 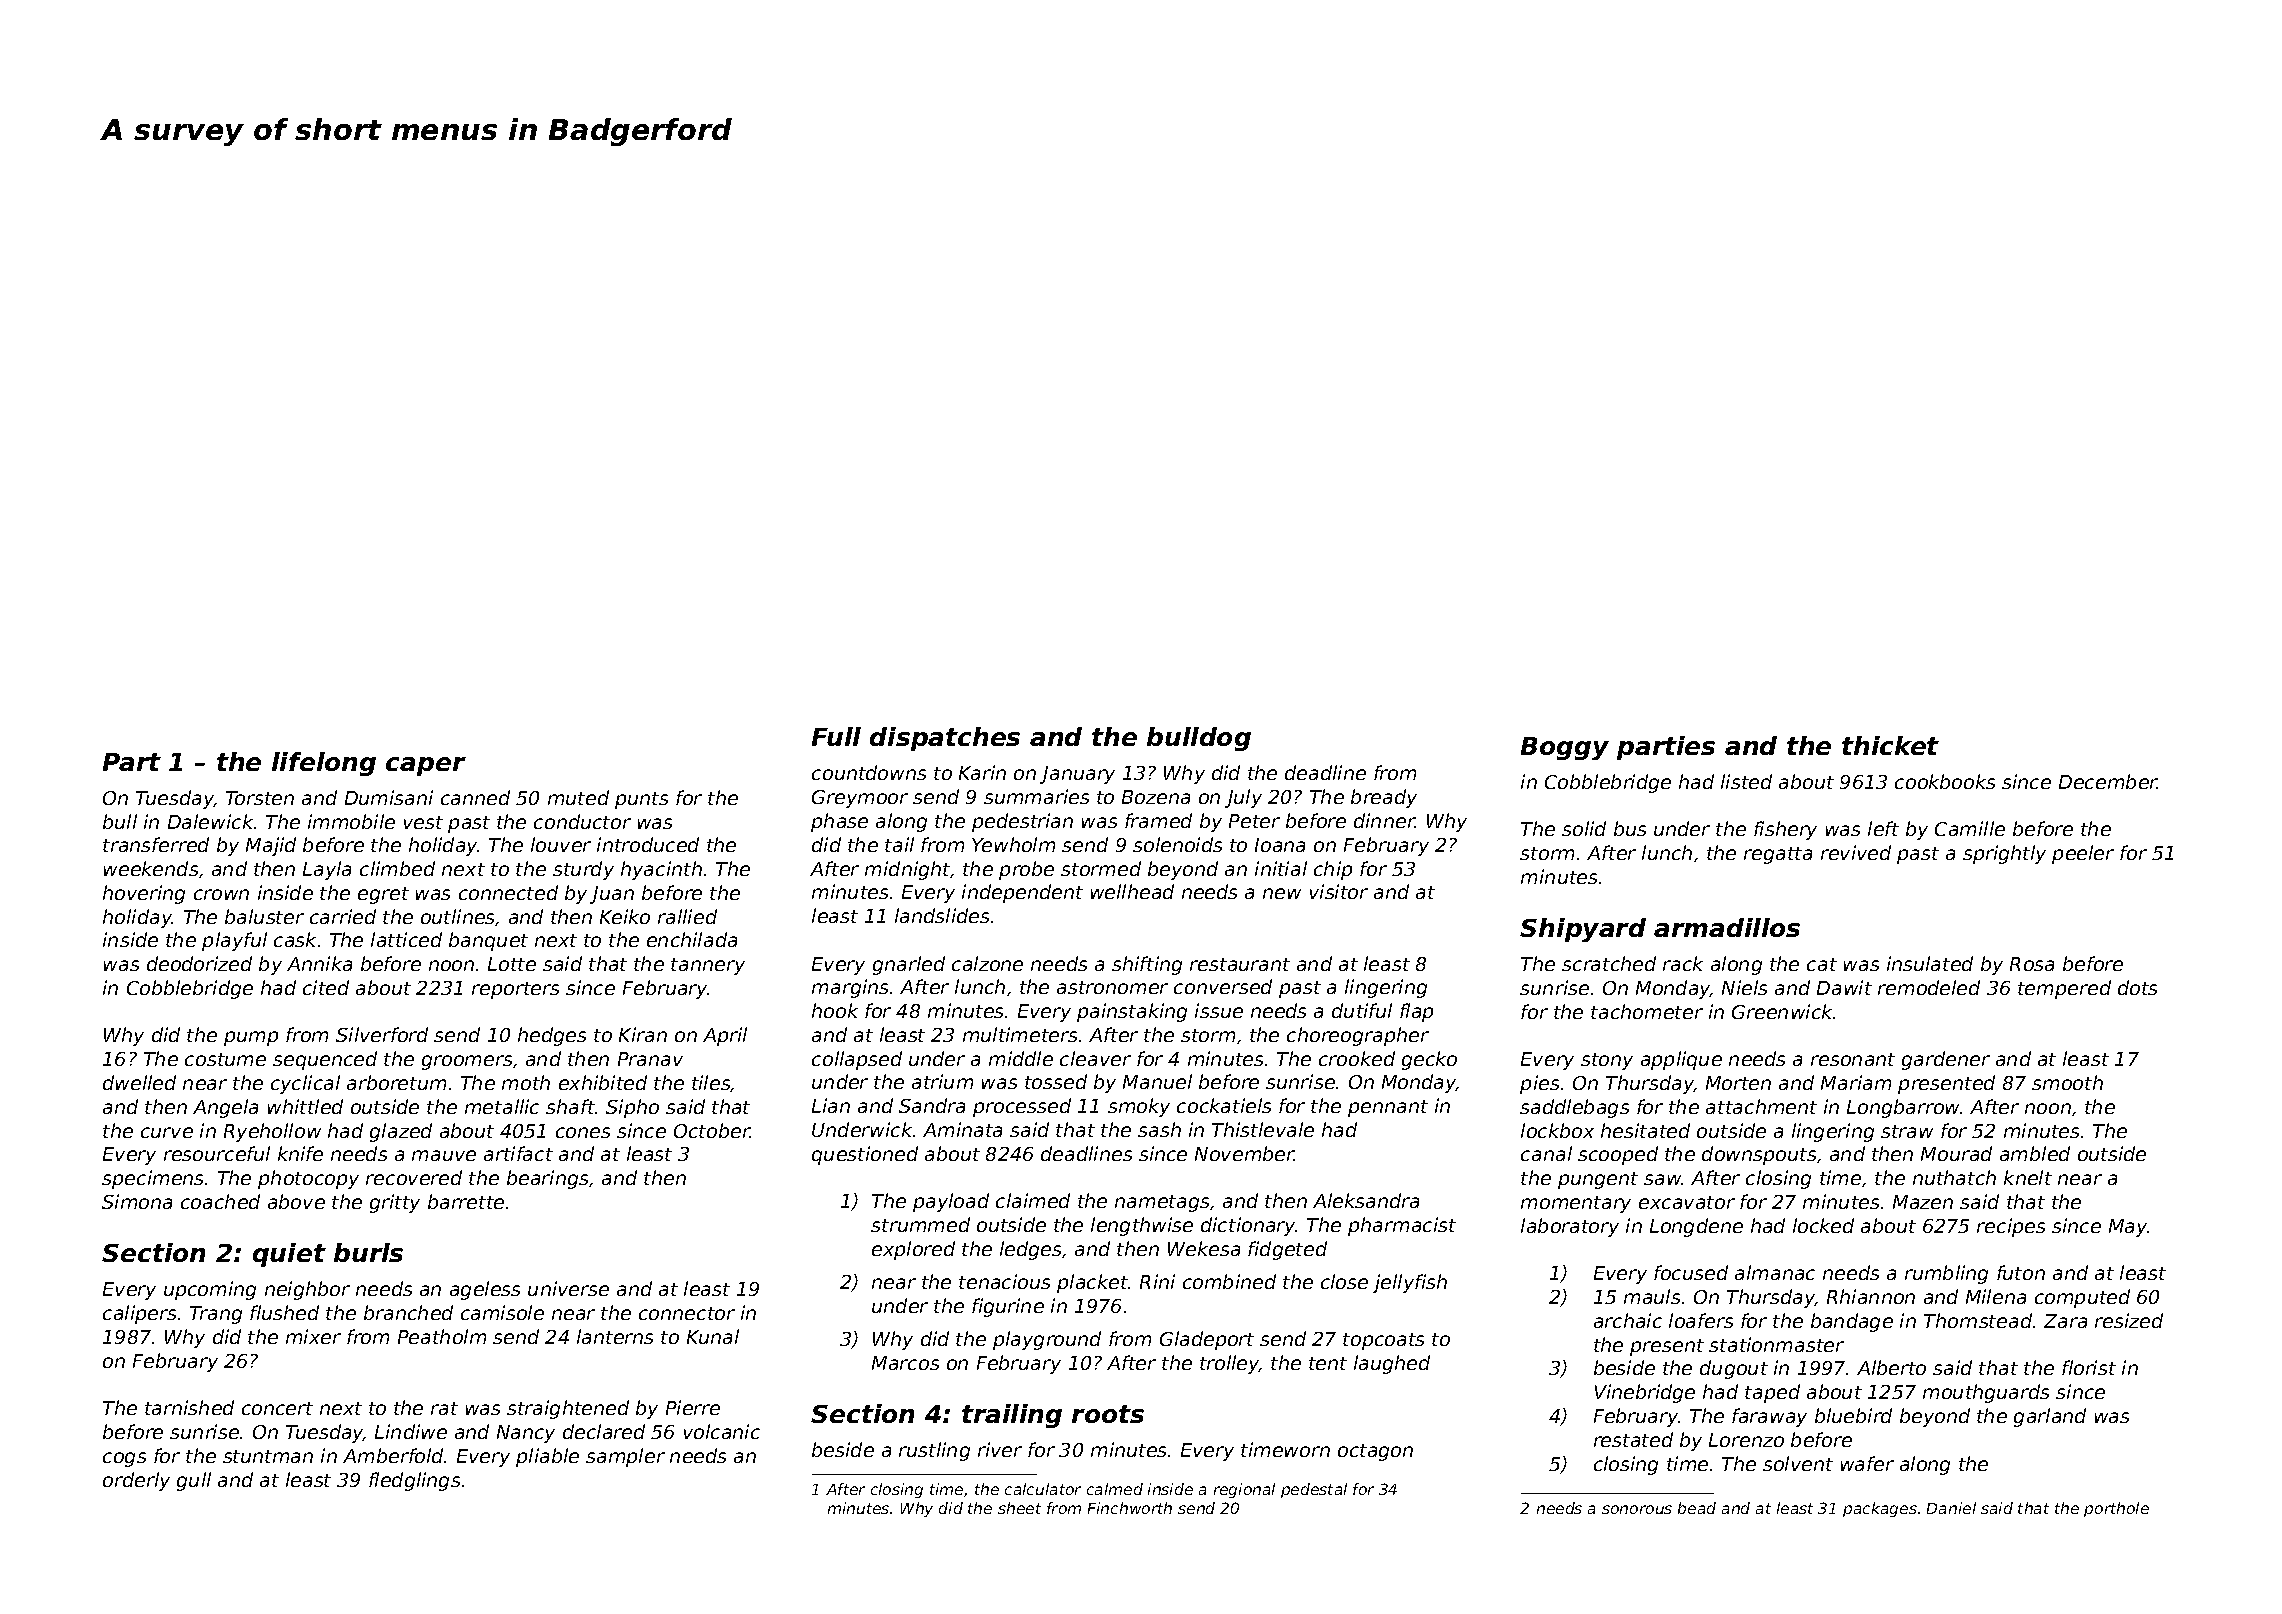 I want to click on smooth, so click(x=2067, y=1082).
